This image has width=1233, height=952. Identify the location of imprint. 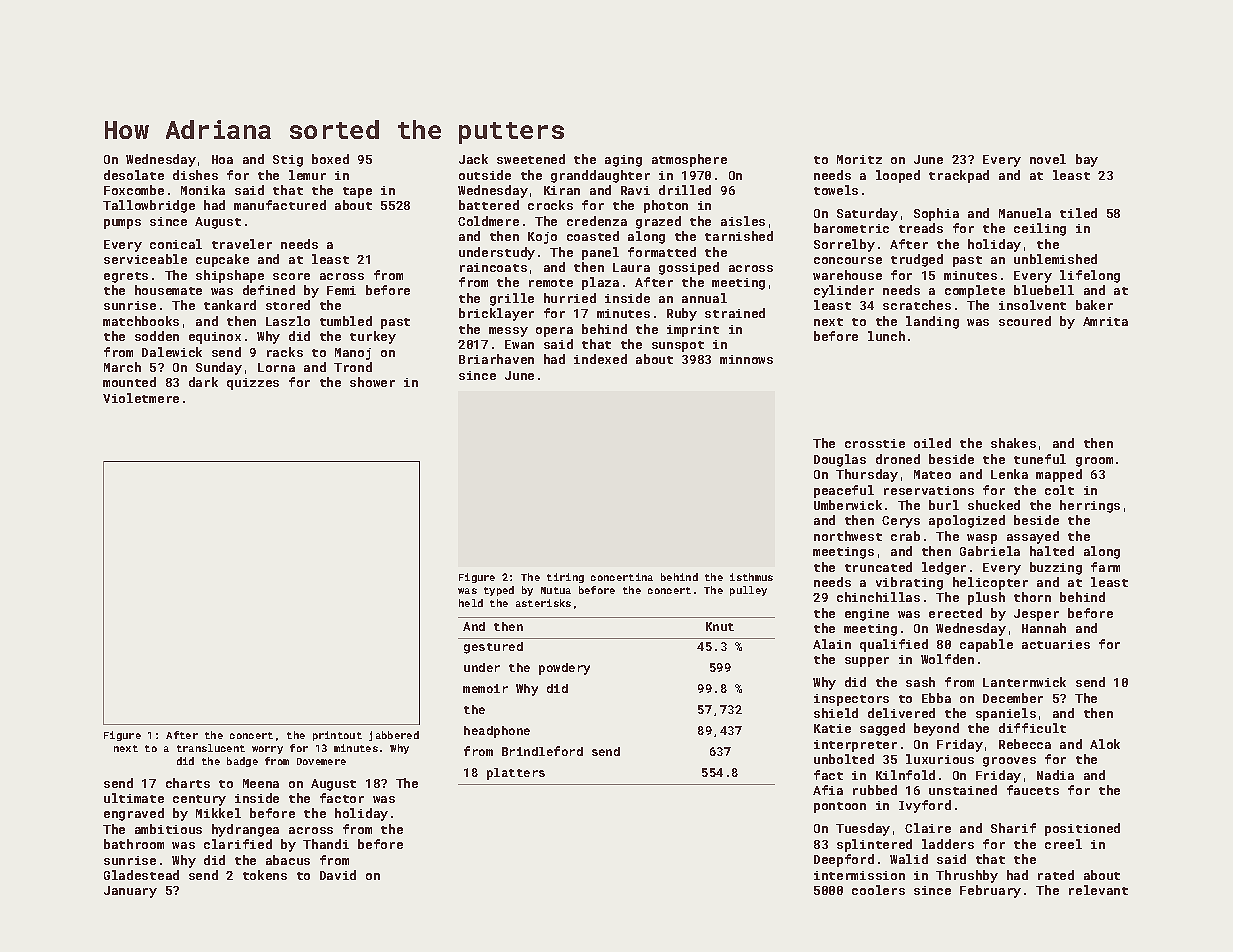
(693, 331).
